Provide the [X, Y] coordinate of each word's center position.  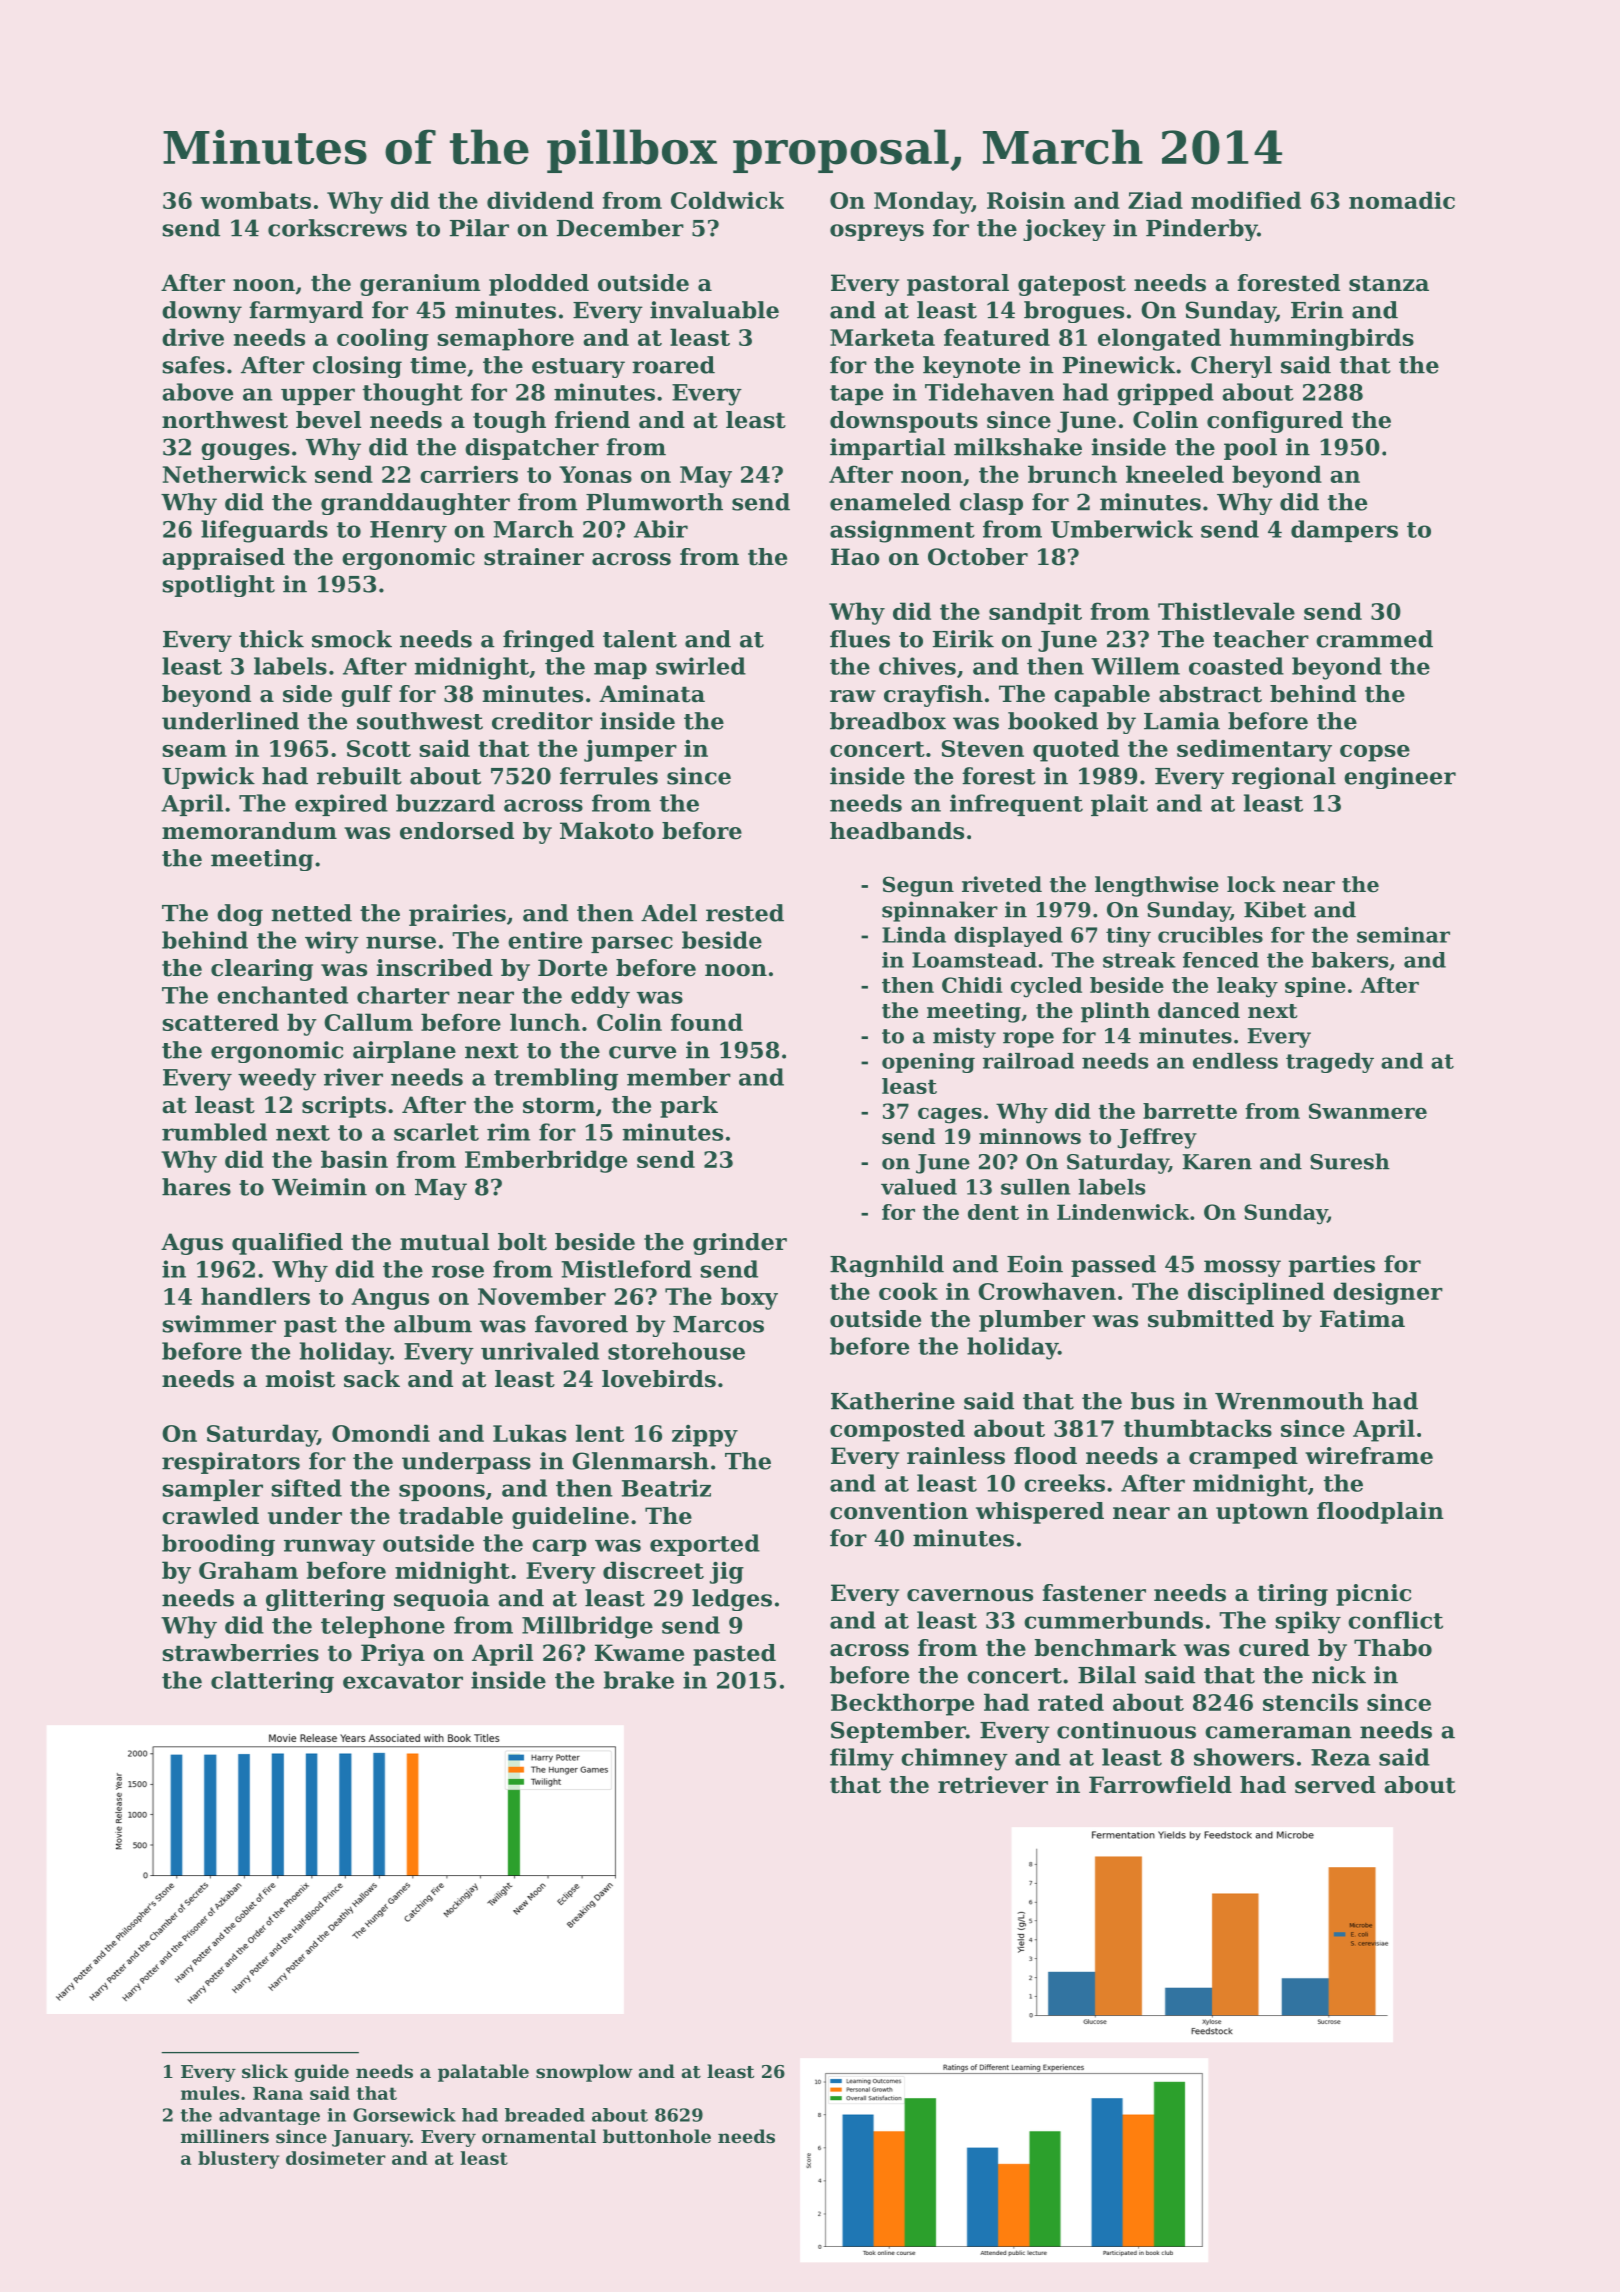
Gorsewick [404, 2115]
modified [1246, 200]
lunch [545, 1022]
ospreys [877, 232]
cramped [1243, 1458]
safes [194, 365]
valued [919, 1187]
